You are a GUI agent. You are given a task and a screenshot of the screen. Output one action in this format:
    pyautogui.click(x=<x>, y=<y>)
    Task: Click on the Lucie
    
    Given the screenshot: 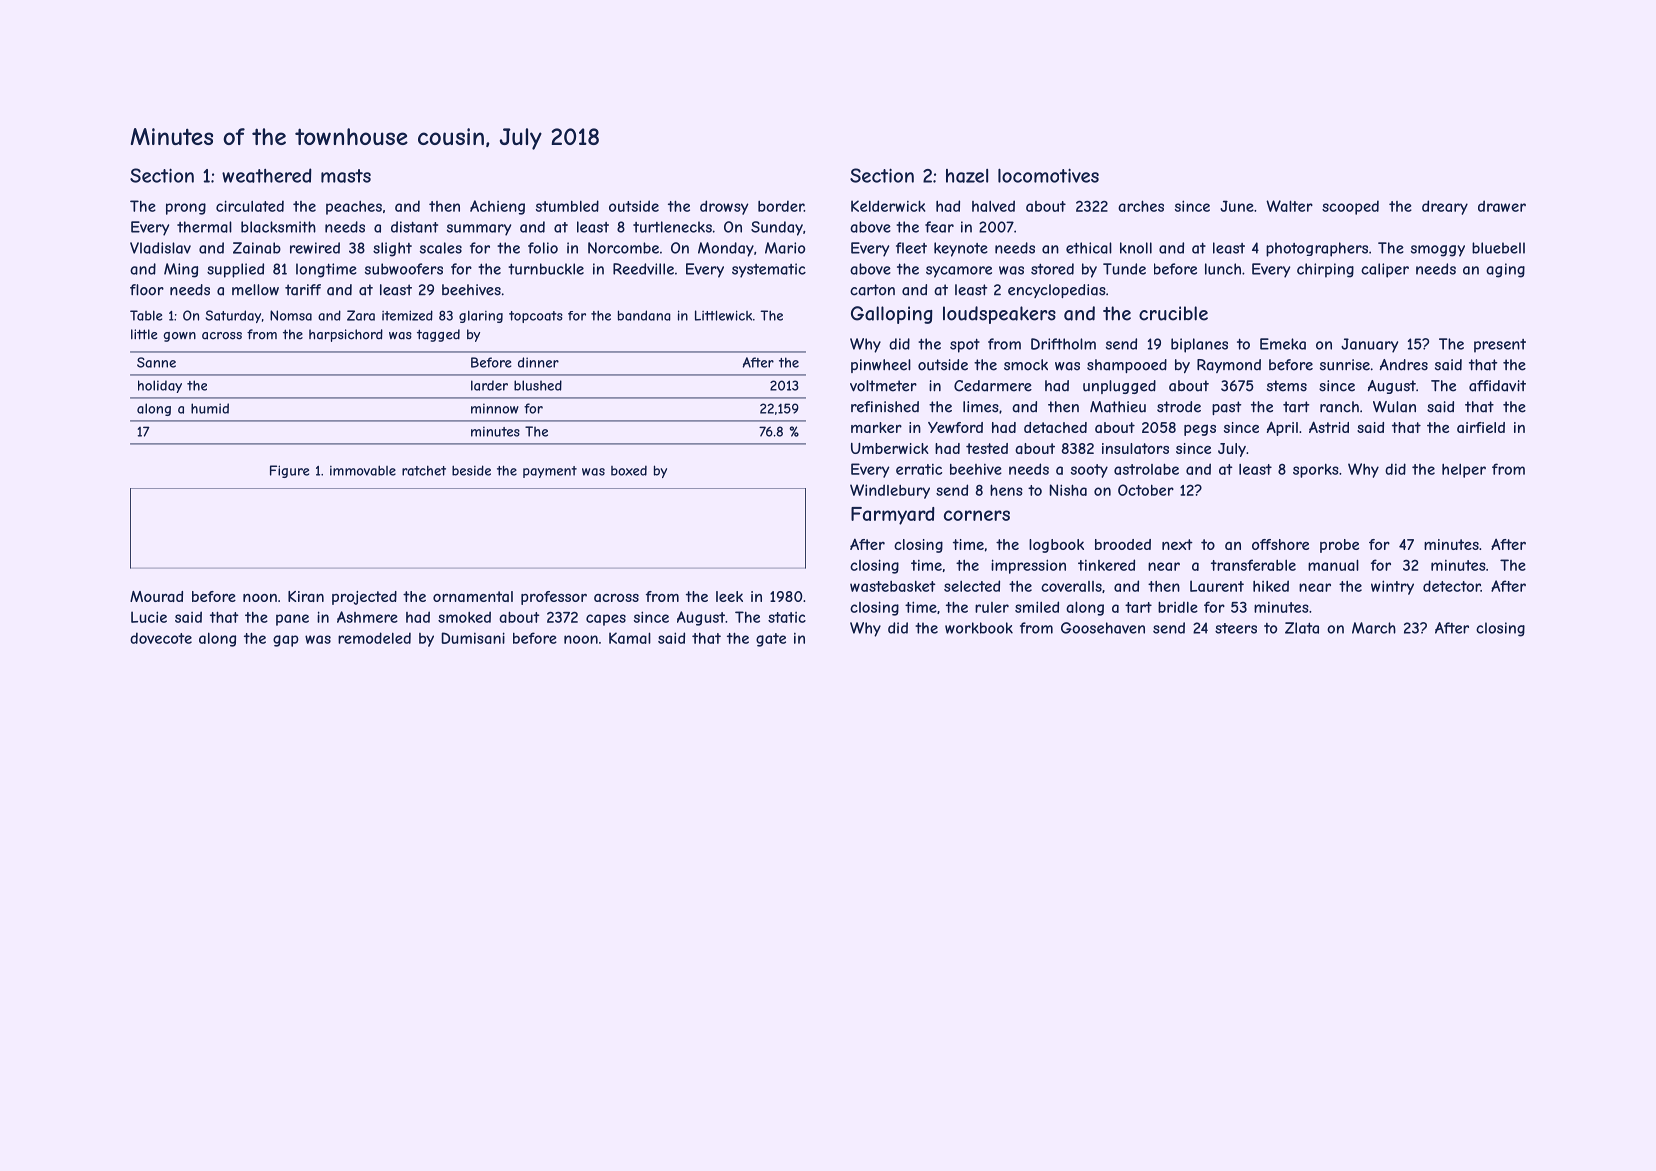 What is the action you would take?
    pyautogui.click(x=149, y=617)
